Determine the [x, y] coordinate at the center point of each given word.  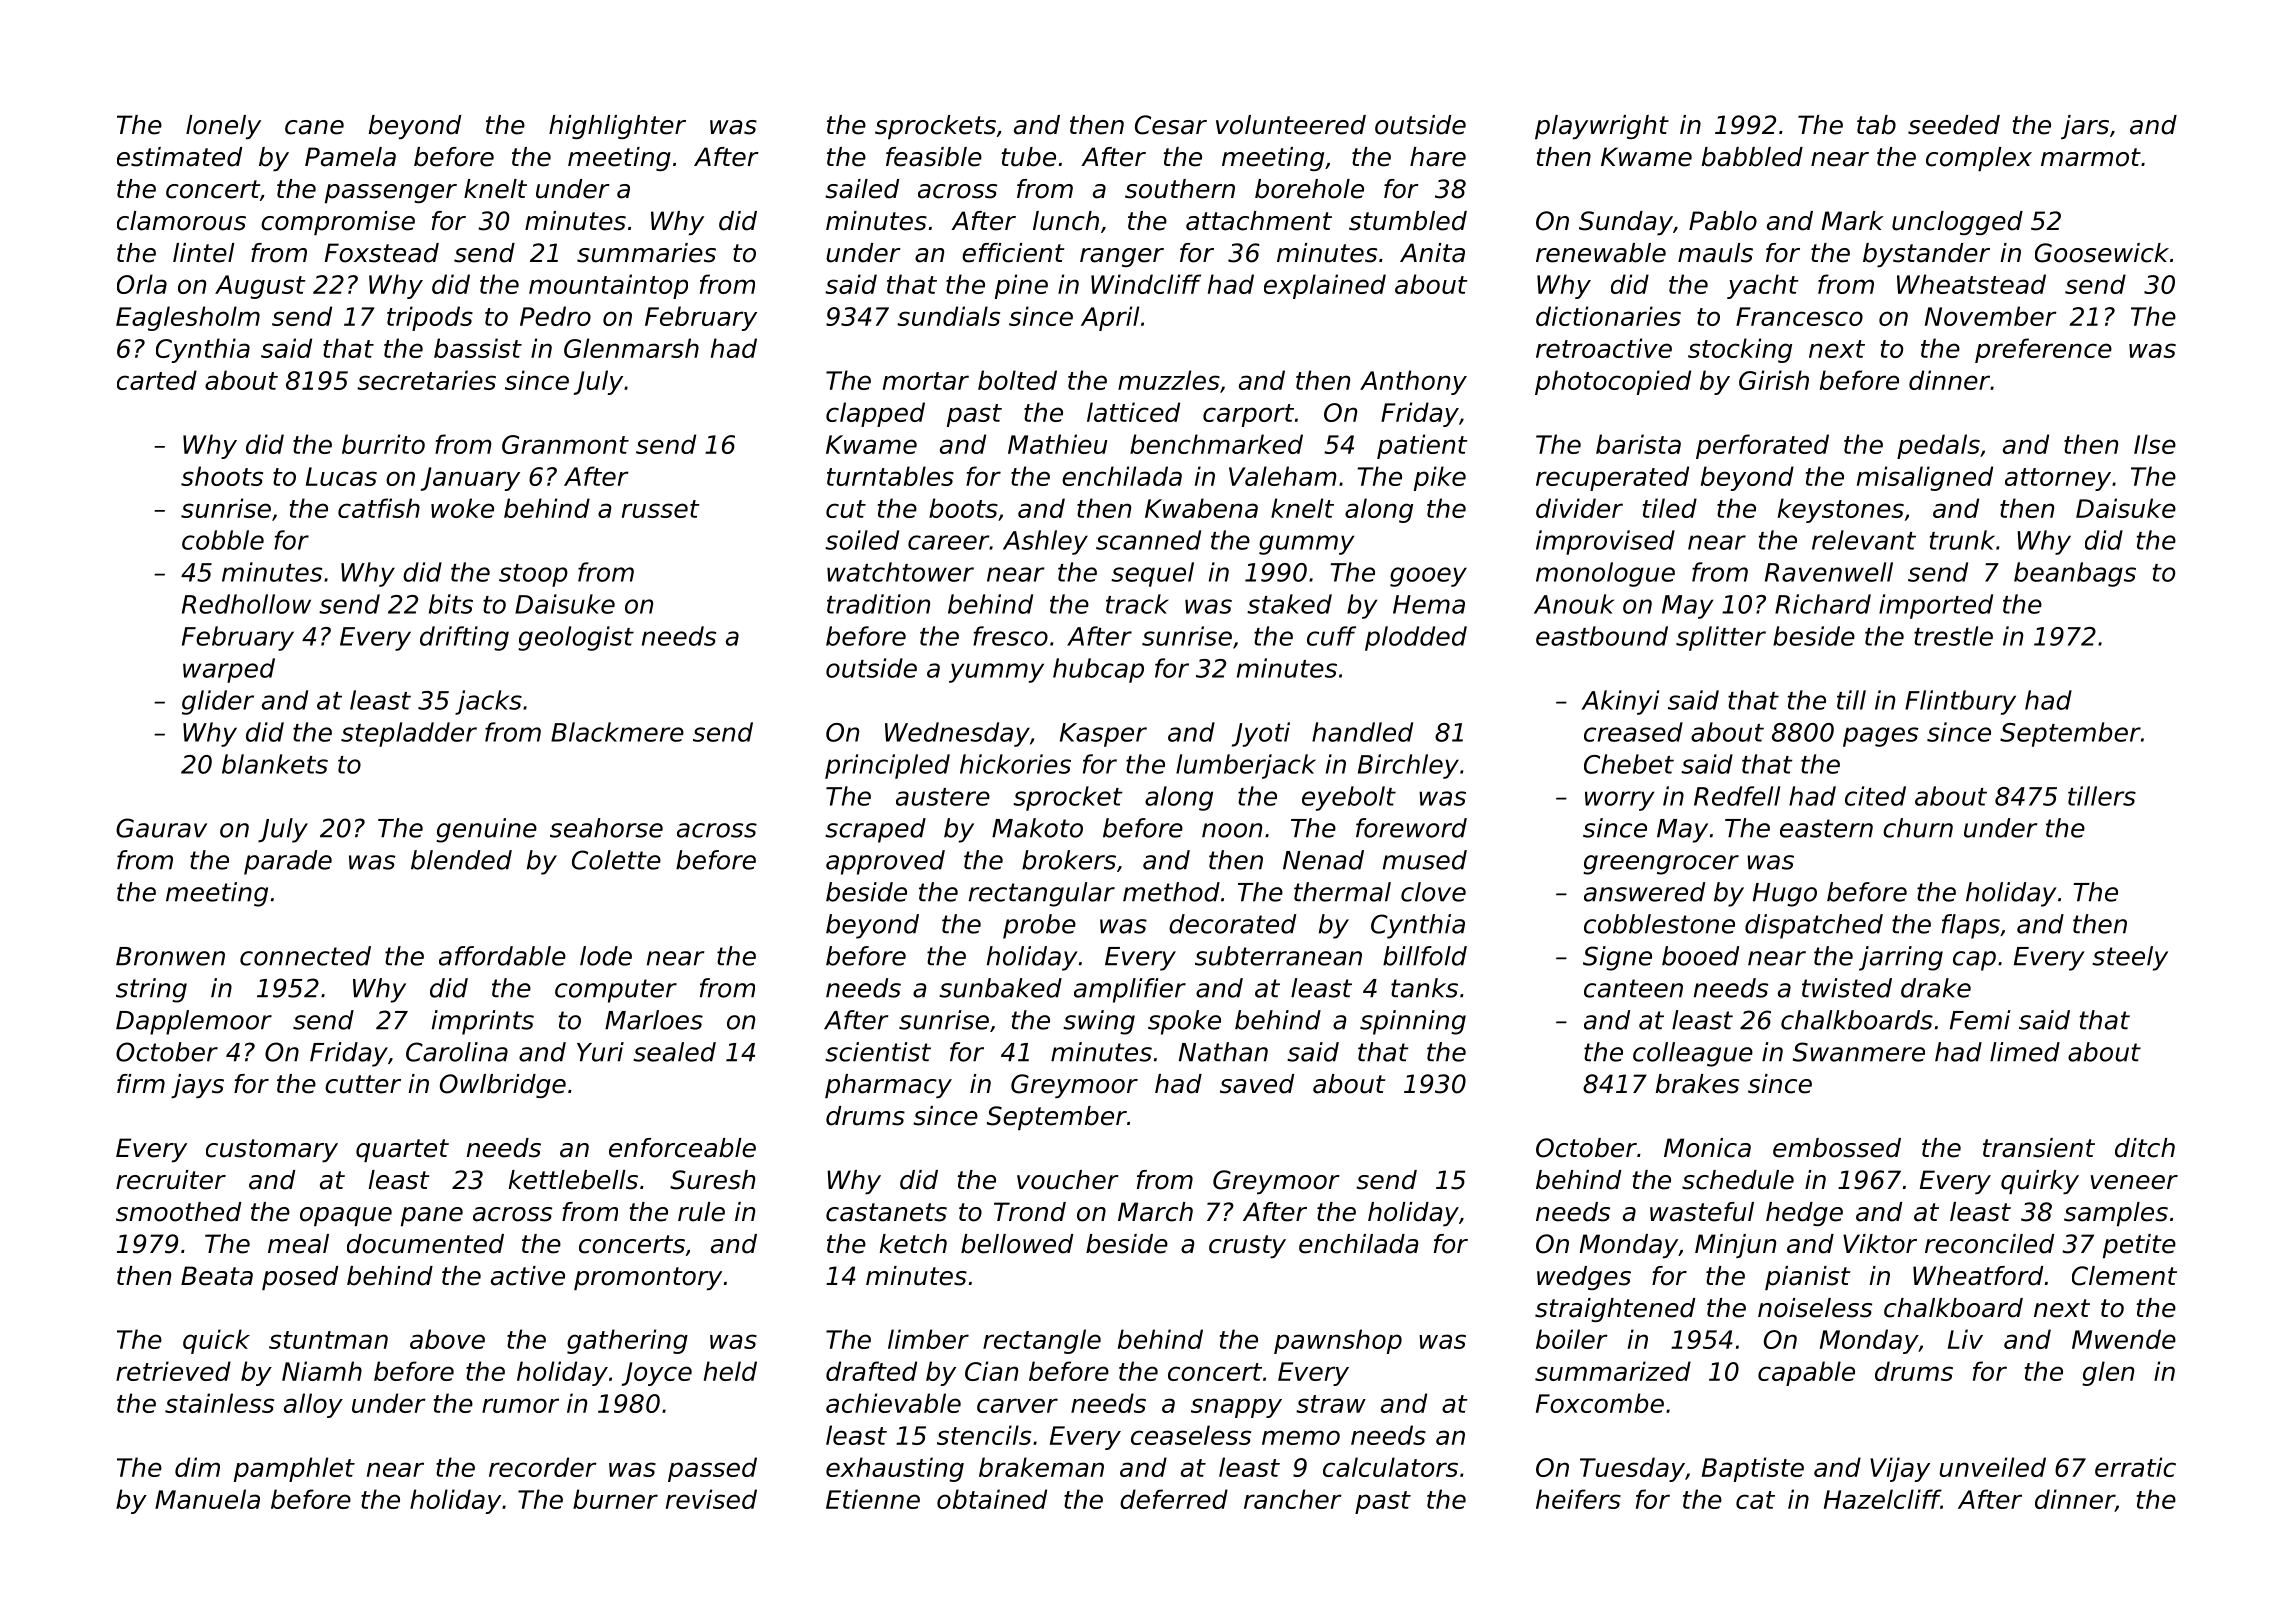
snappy [1236, 1408]
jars [2085, 127]
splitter [1721, 638]
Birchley [1408, 766]
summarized [1613, 1371]
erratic [2135, 1467]
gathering [627, 1341]
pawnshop [1338, 1341]
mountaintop [608, 286]
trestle [1953, 636]
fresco [1010, 636]
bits [451, 604]
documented [425, 1244]
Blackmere [617, 732]
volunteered [1291, 125]
